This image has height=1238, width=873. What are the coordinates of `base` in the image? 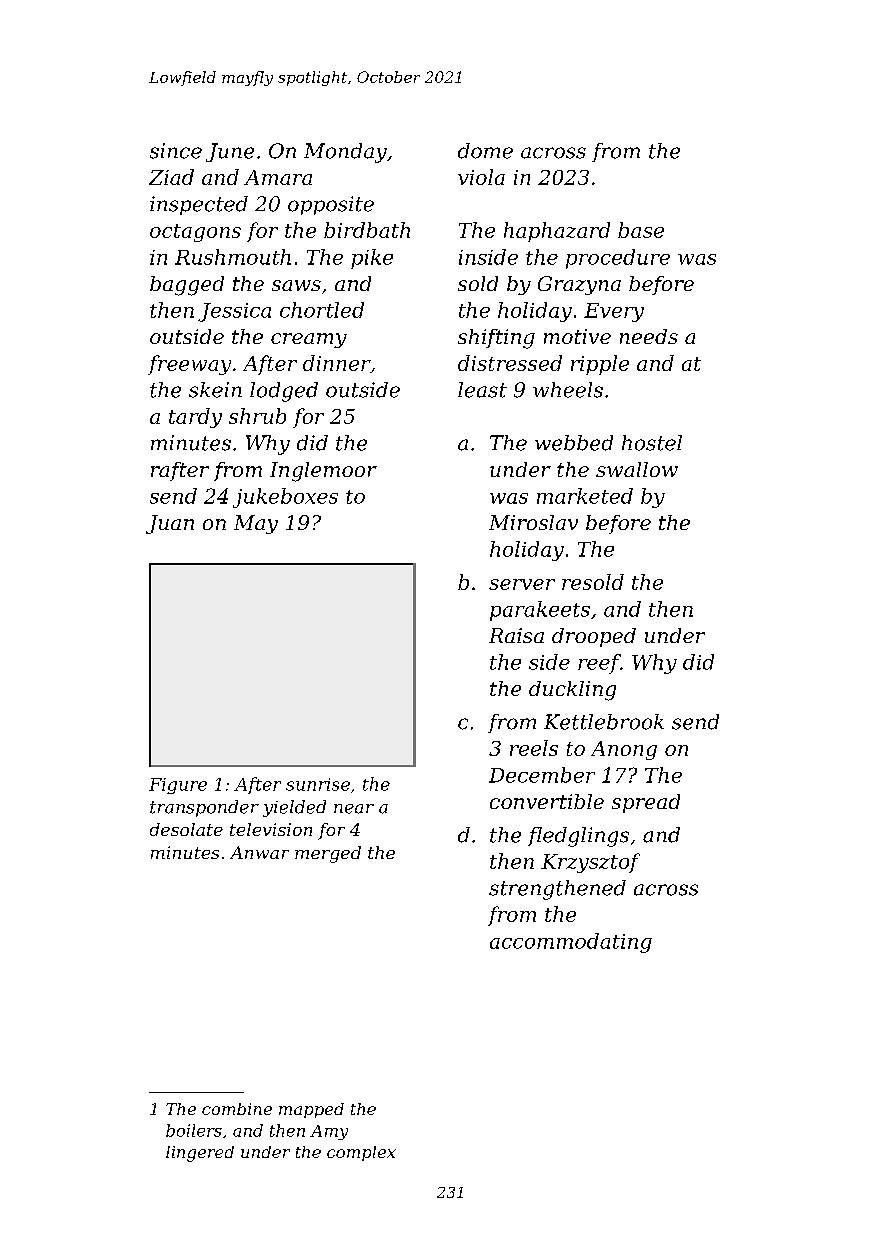 It's located at (641, 230).
